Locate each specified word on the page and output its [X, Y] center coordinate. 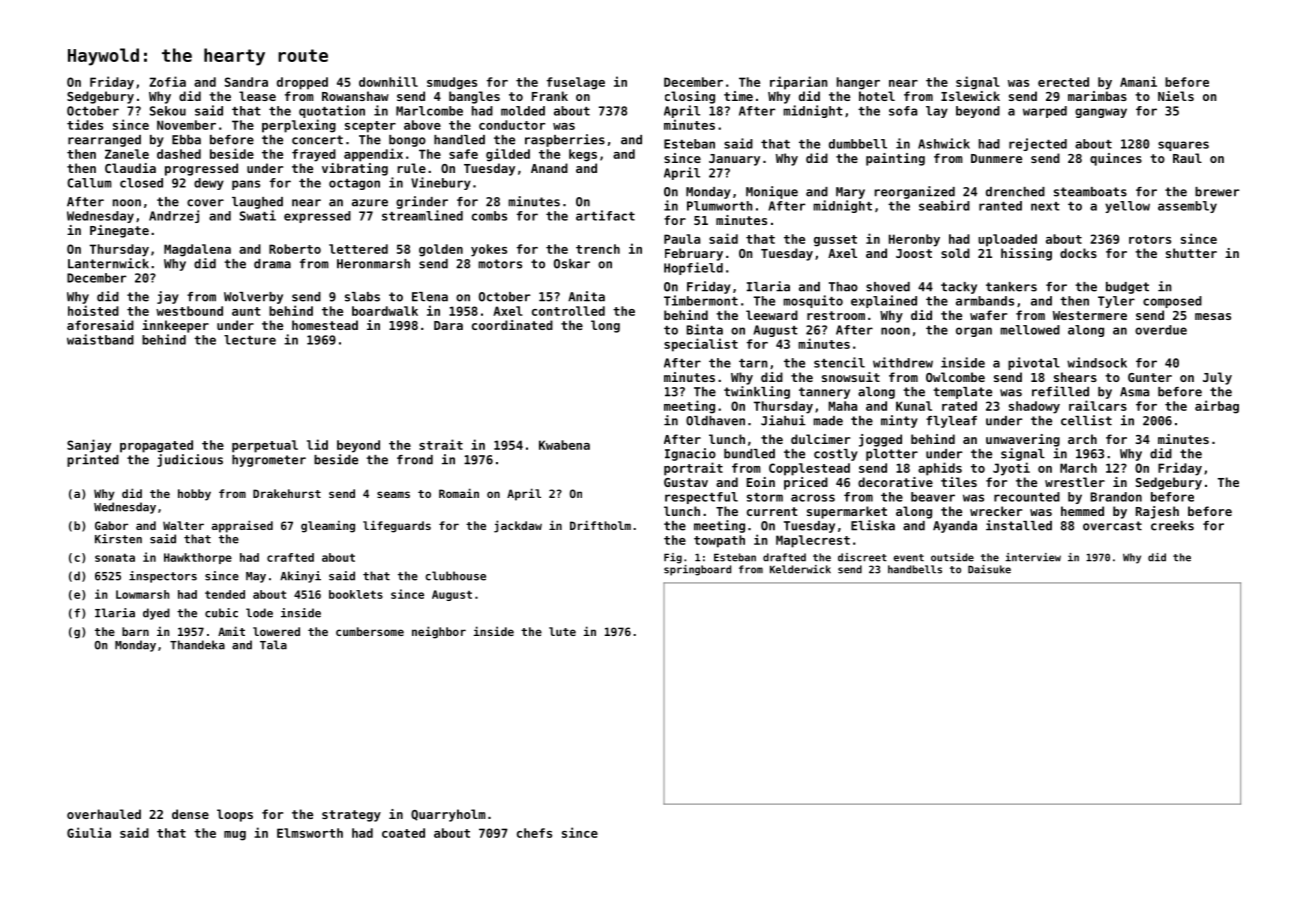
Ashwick [944, 143]
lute [562, 631]
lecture [250, 340]
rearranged [104, 141]
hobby [194, 495]
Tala [273, 645]
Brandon [1116, 497]
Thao [843, 287]
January [734, 160]
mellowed [1030, 330]
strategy [351, 816]
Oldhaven [715, 421]
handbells [915, 569]
